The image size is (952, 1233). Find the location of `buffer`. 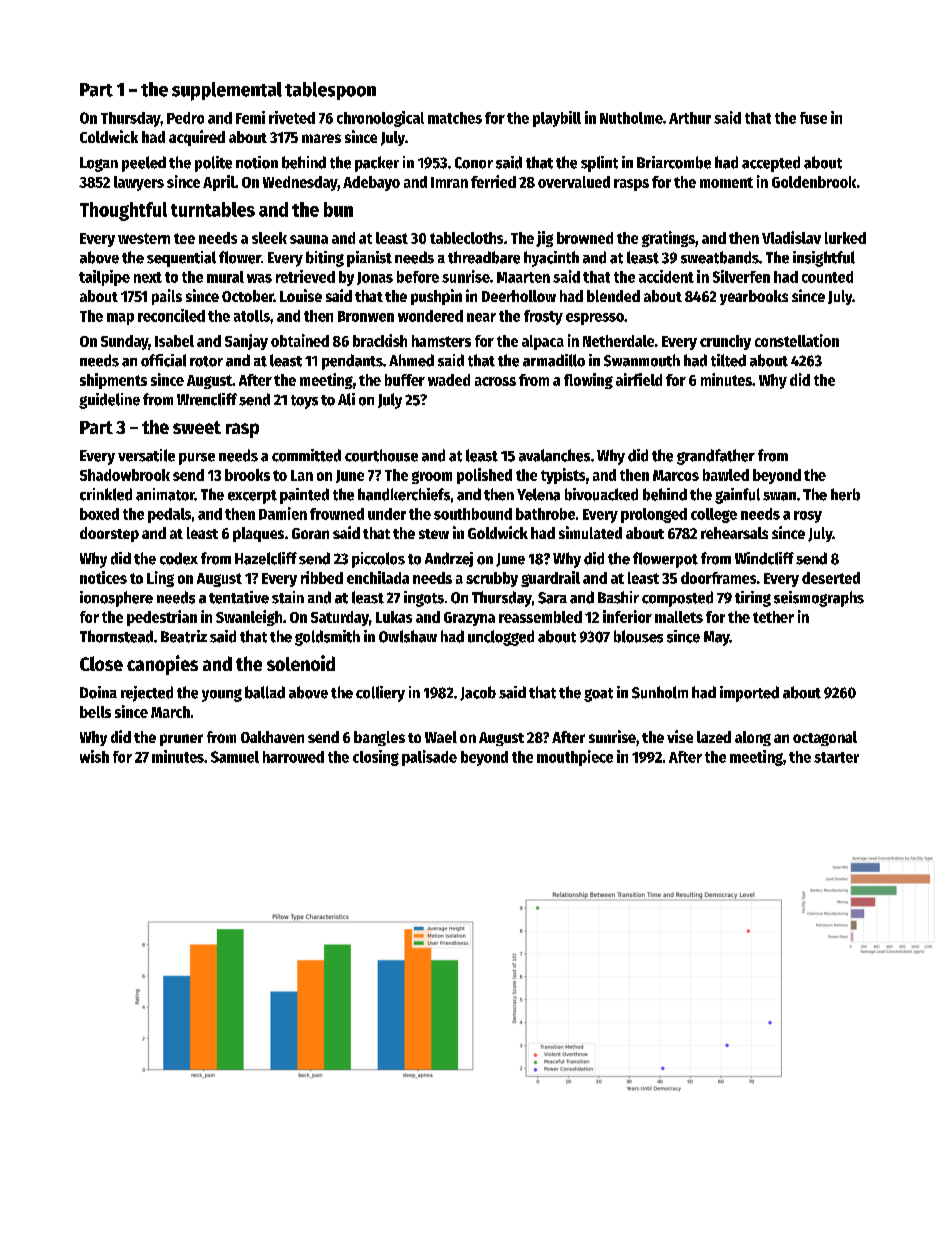

buffer is located at coordinates (405, 380).
